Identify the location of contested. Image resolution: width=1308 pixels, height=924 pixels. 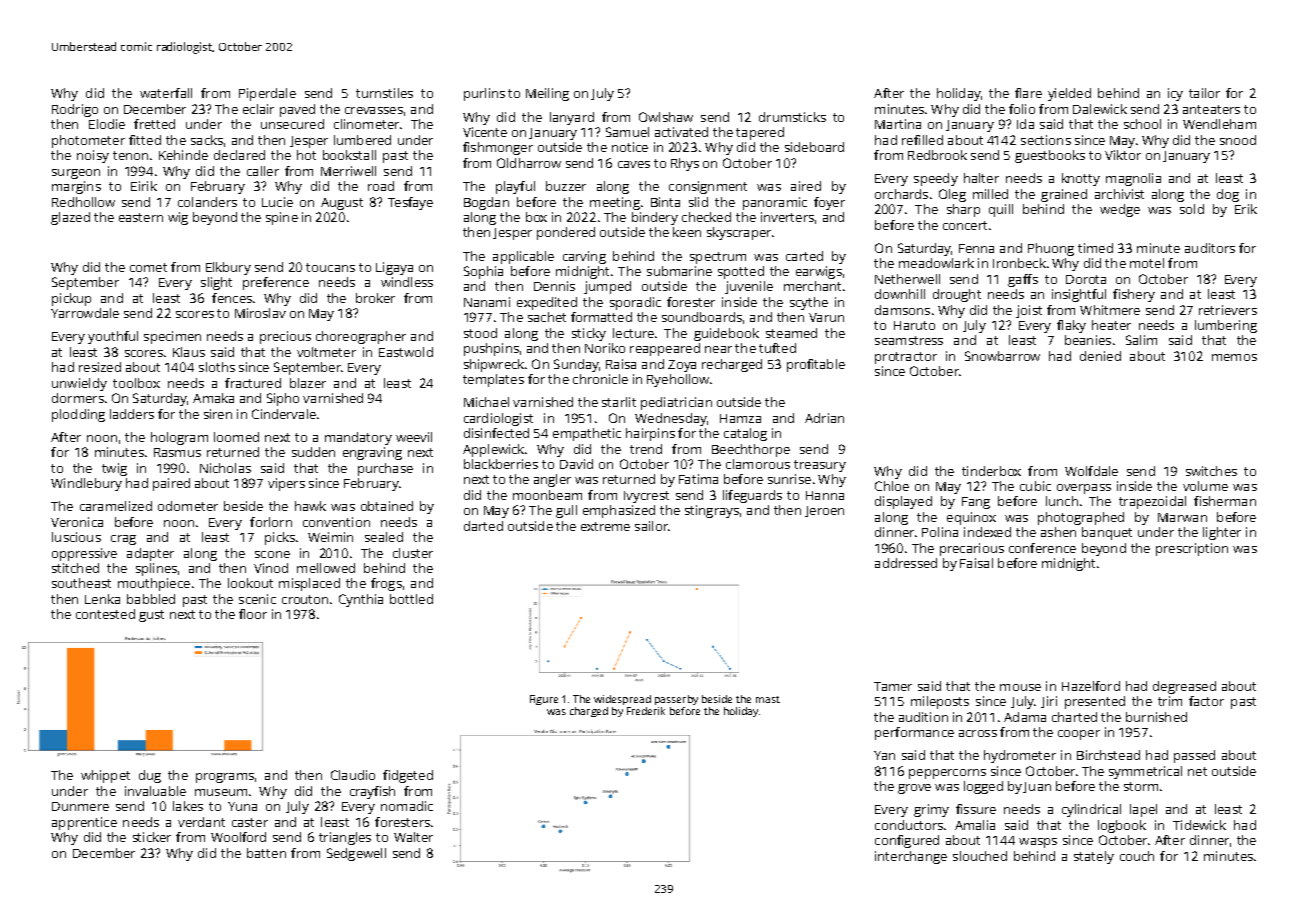
(105, 614).
